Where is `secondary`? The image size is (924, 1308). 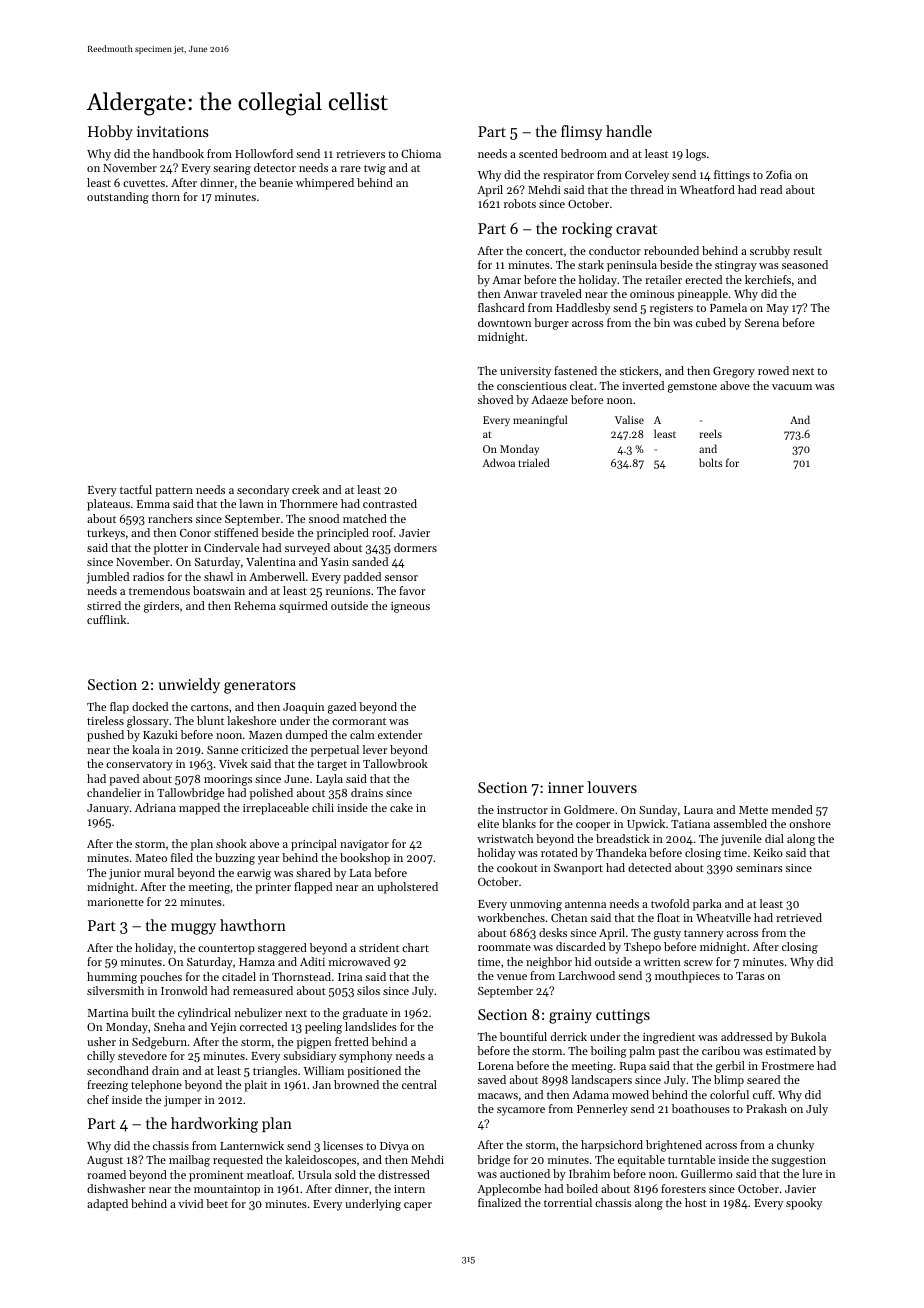 secondary is located at coordinates (263, 491).
